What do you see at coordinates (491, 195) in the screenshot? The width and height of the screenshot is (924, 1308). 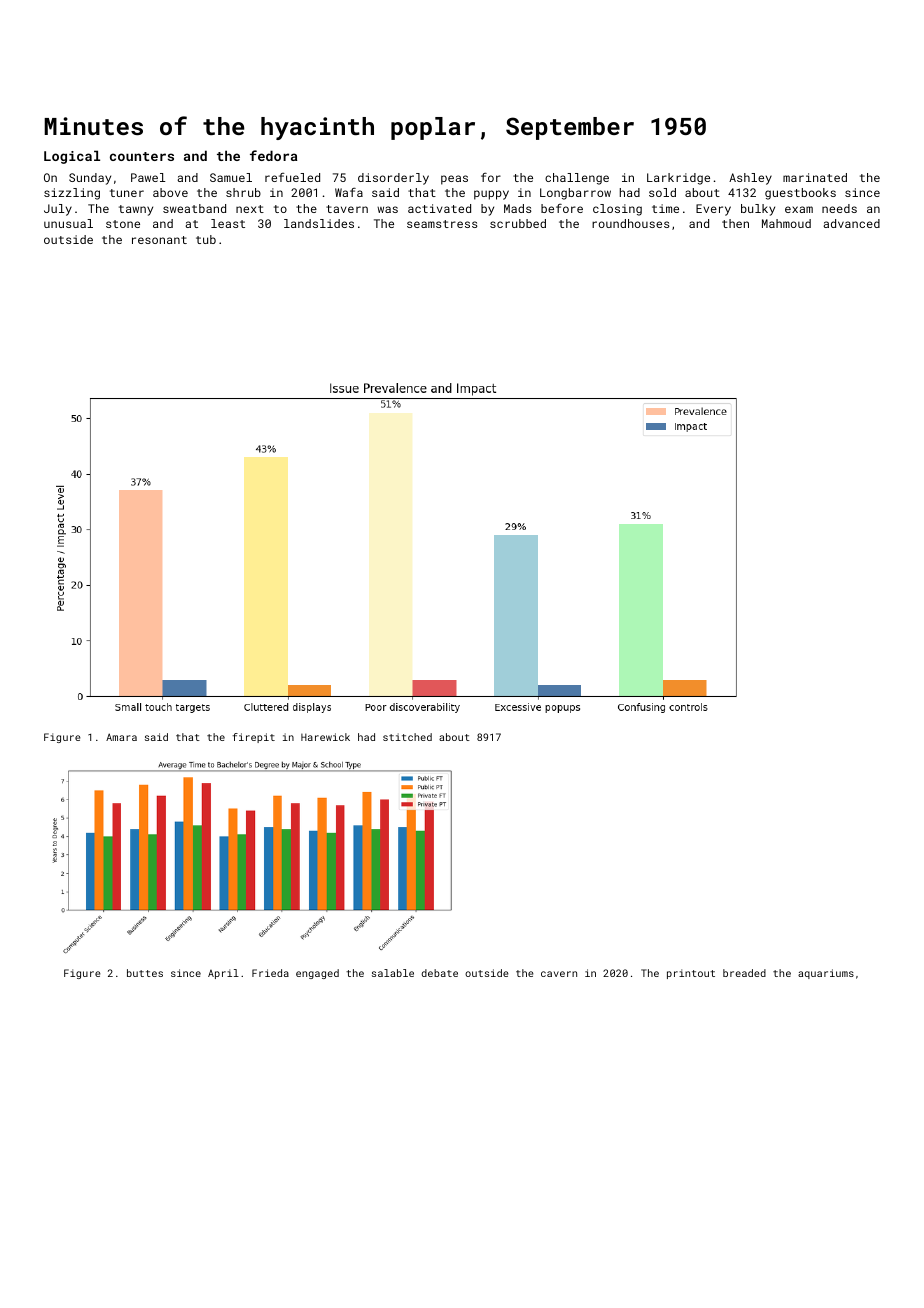 I see `puppy` at bounding box center [491, 195].
